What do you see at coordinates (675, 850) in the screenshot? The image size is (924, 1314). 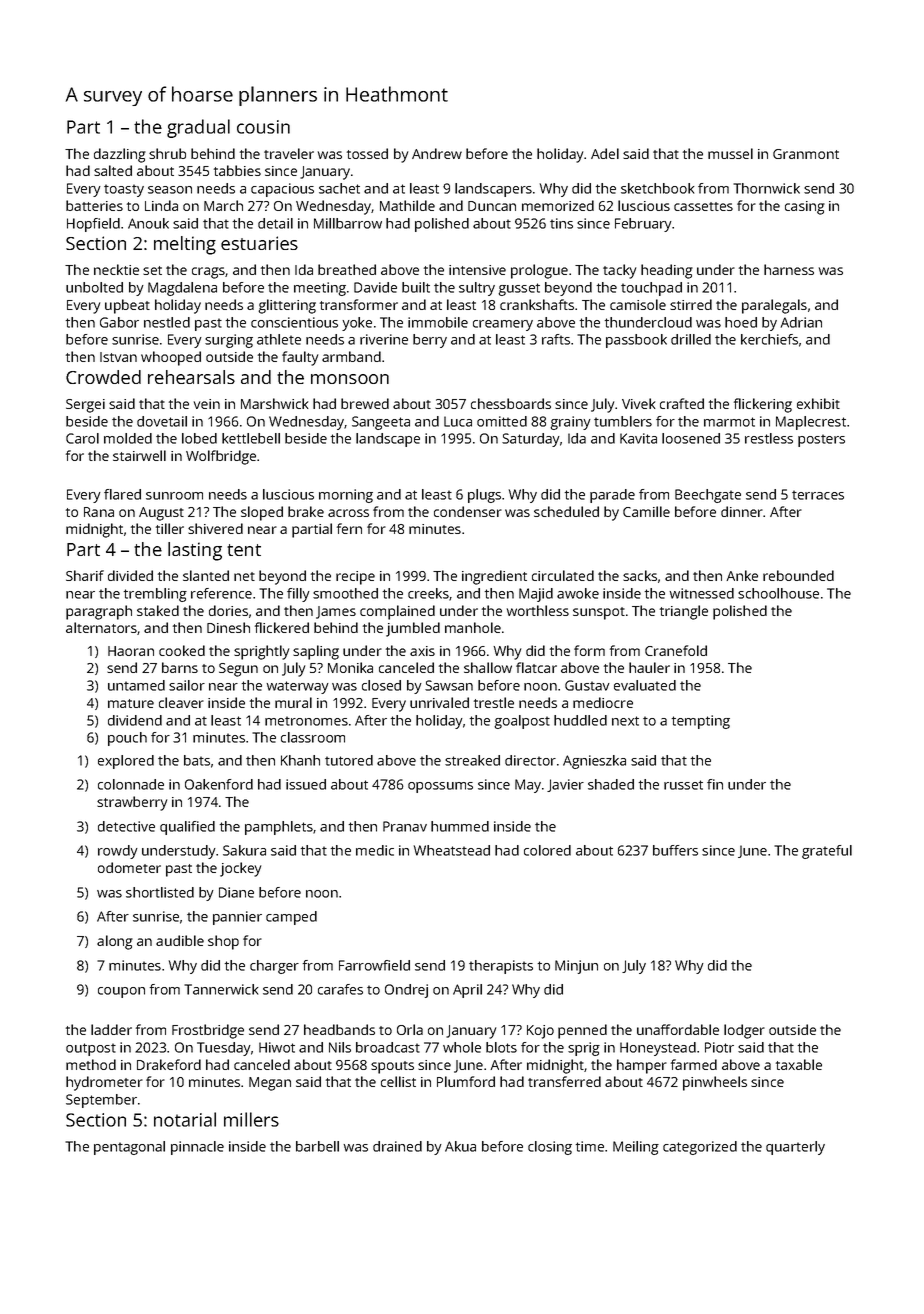 I see `buffers` at bounding box center [675, 850].
